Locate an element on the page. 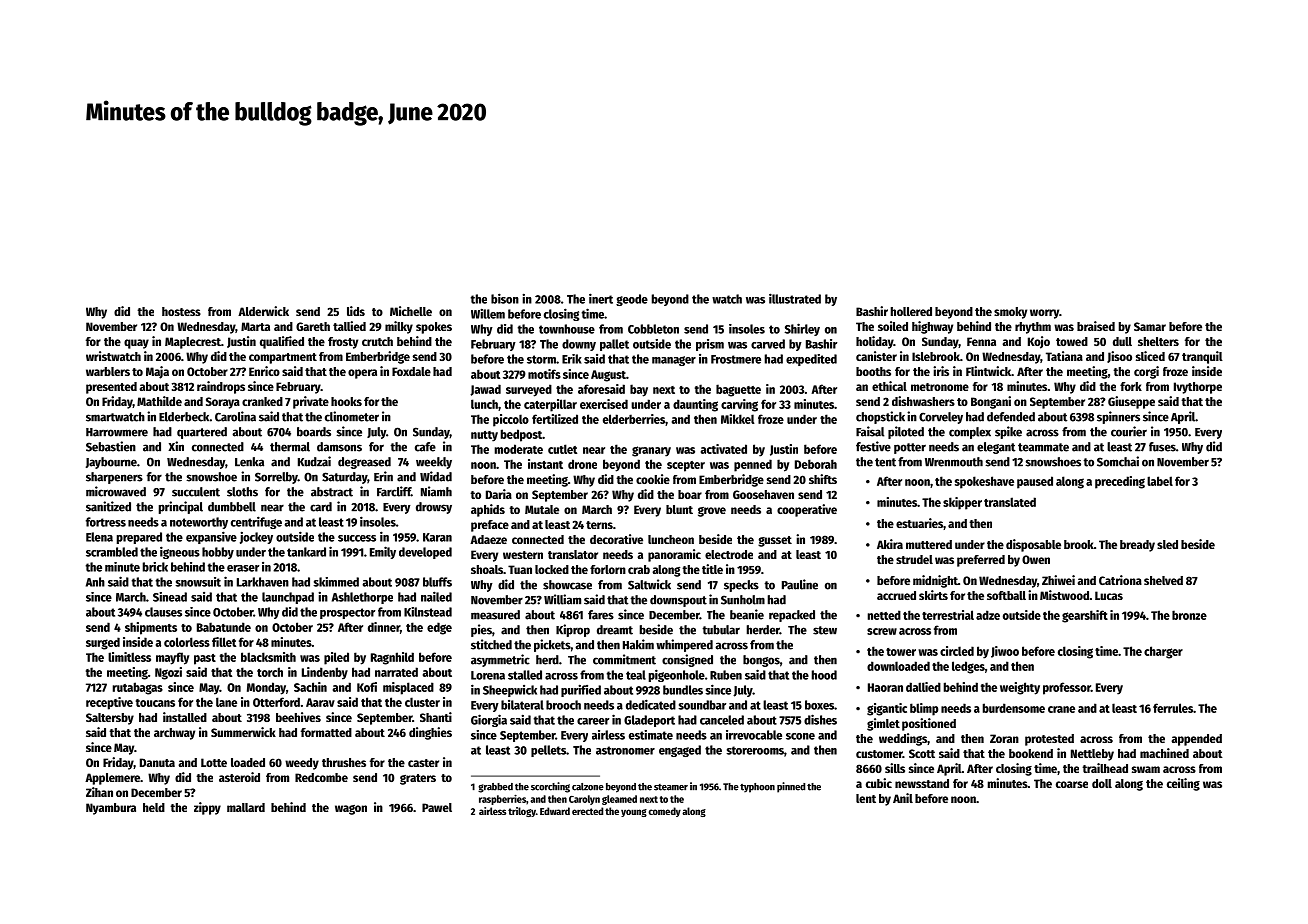 This image has width=1308, height=924. microwaved is located at coordinates (116, 491).
